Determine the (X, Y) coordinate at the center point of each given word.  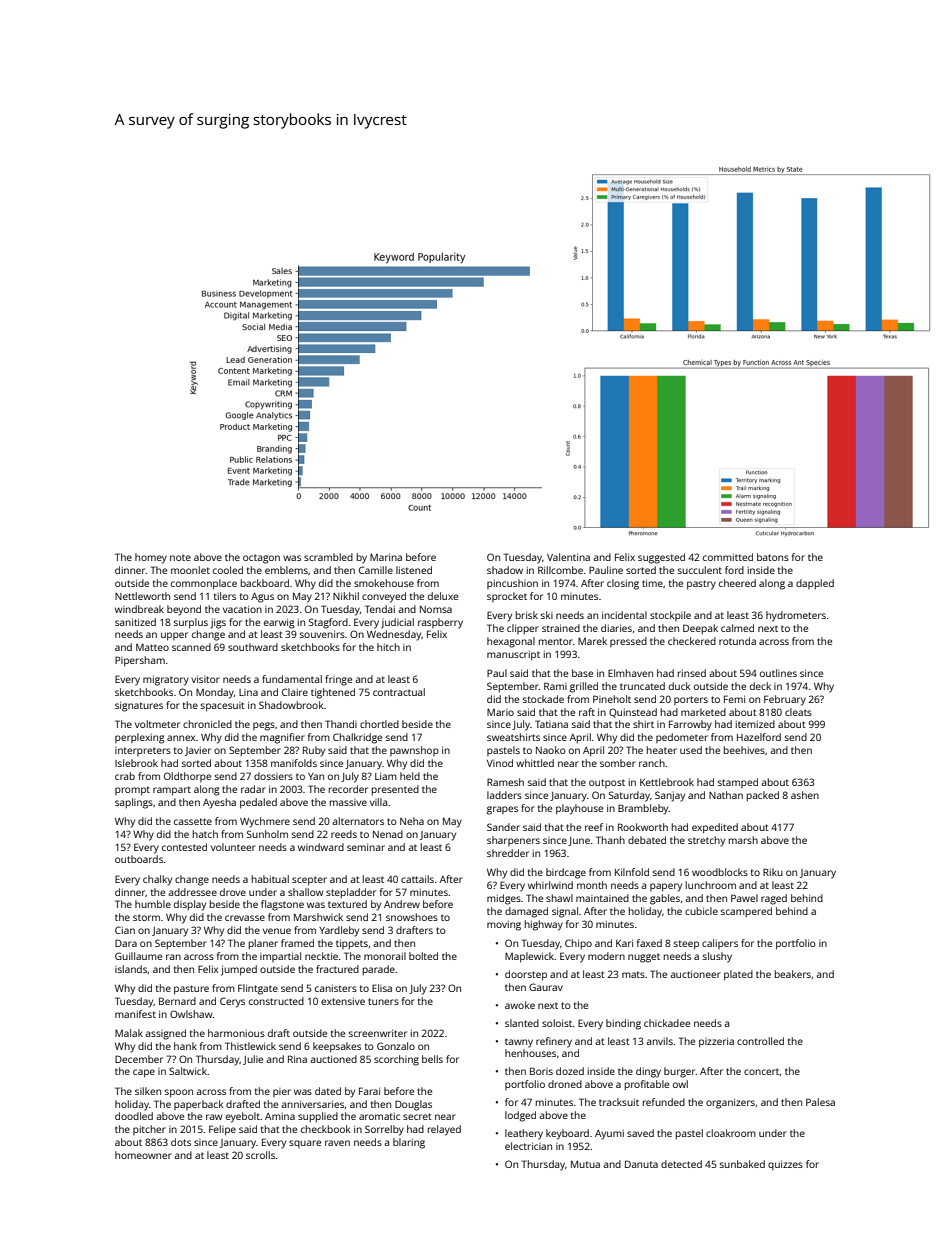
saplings (134, 803)
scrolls (260, 1155)
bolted (423, 956)
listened (414, 570)
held (410, 776)
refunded (664, 1102)
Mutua (585, 1164)
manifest (135, 1014)
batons (773, 557)
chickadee (667, 1023)
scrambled (328, 557)
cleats (798, 712)
